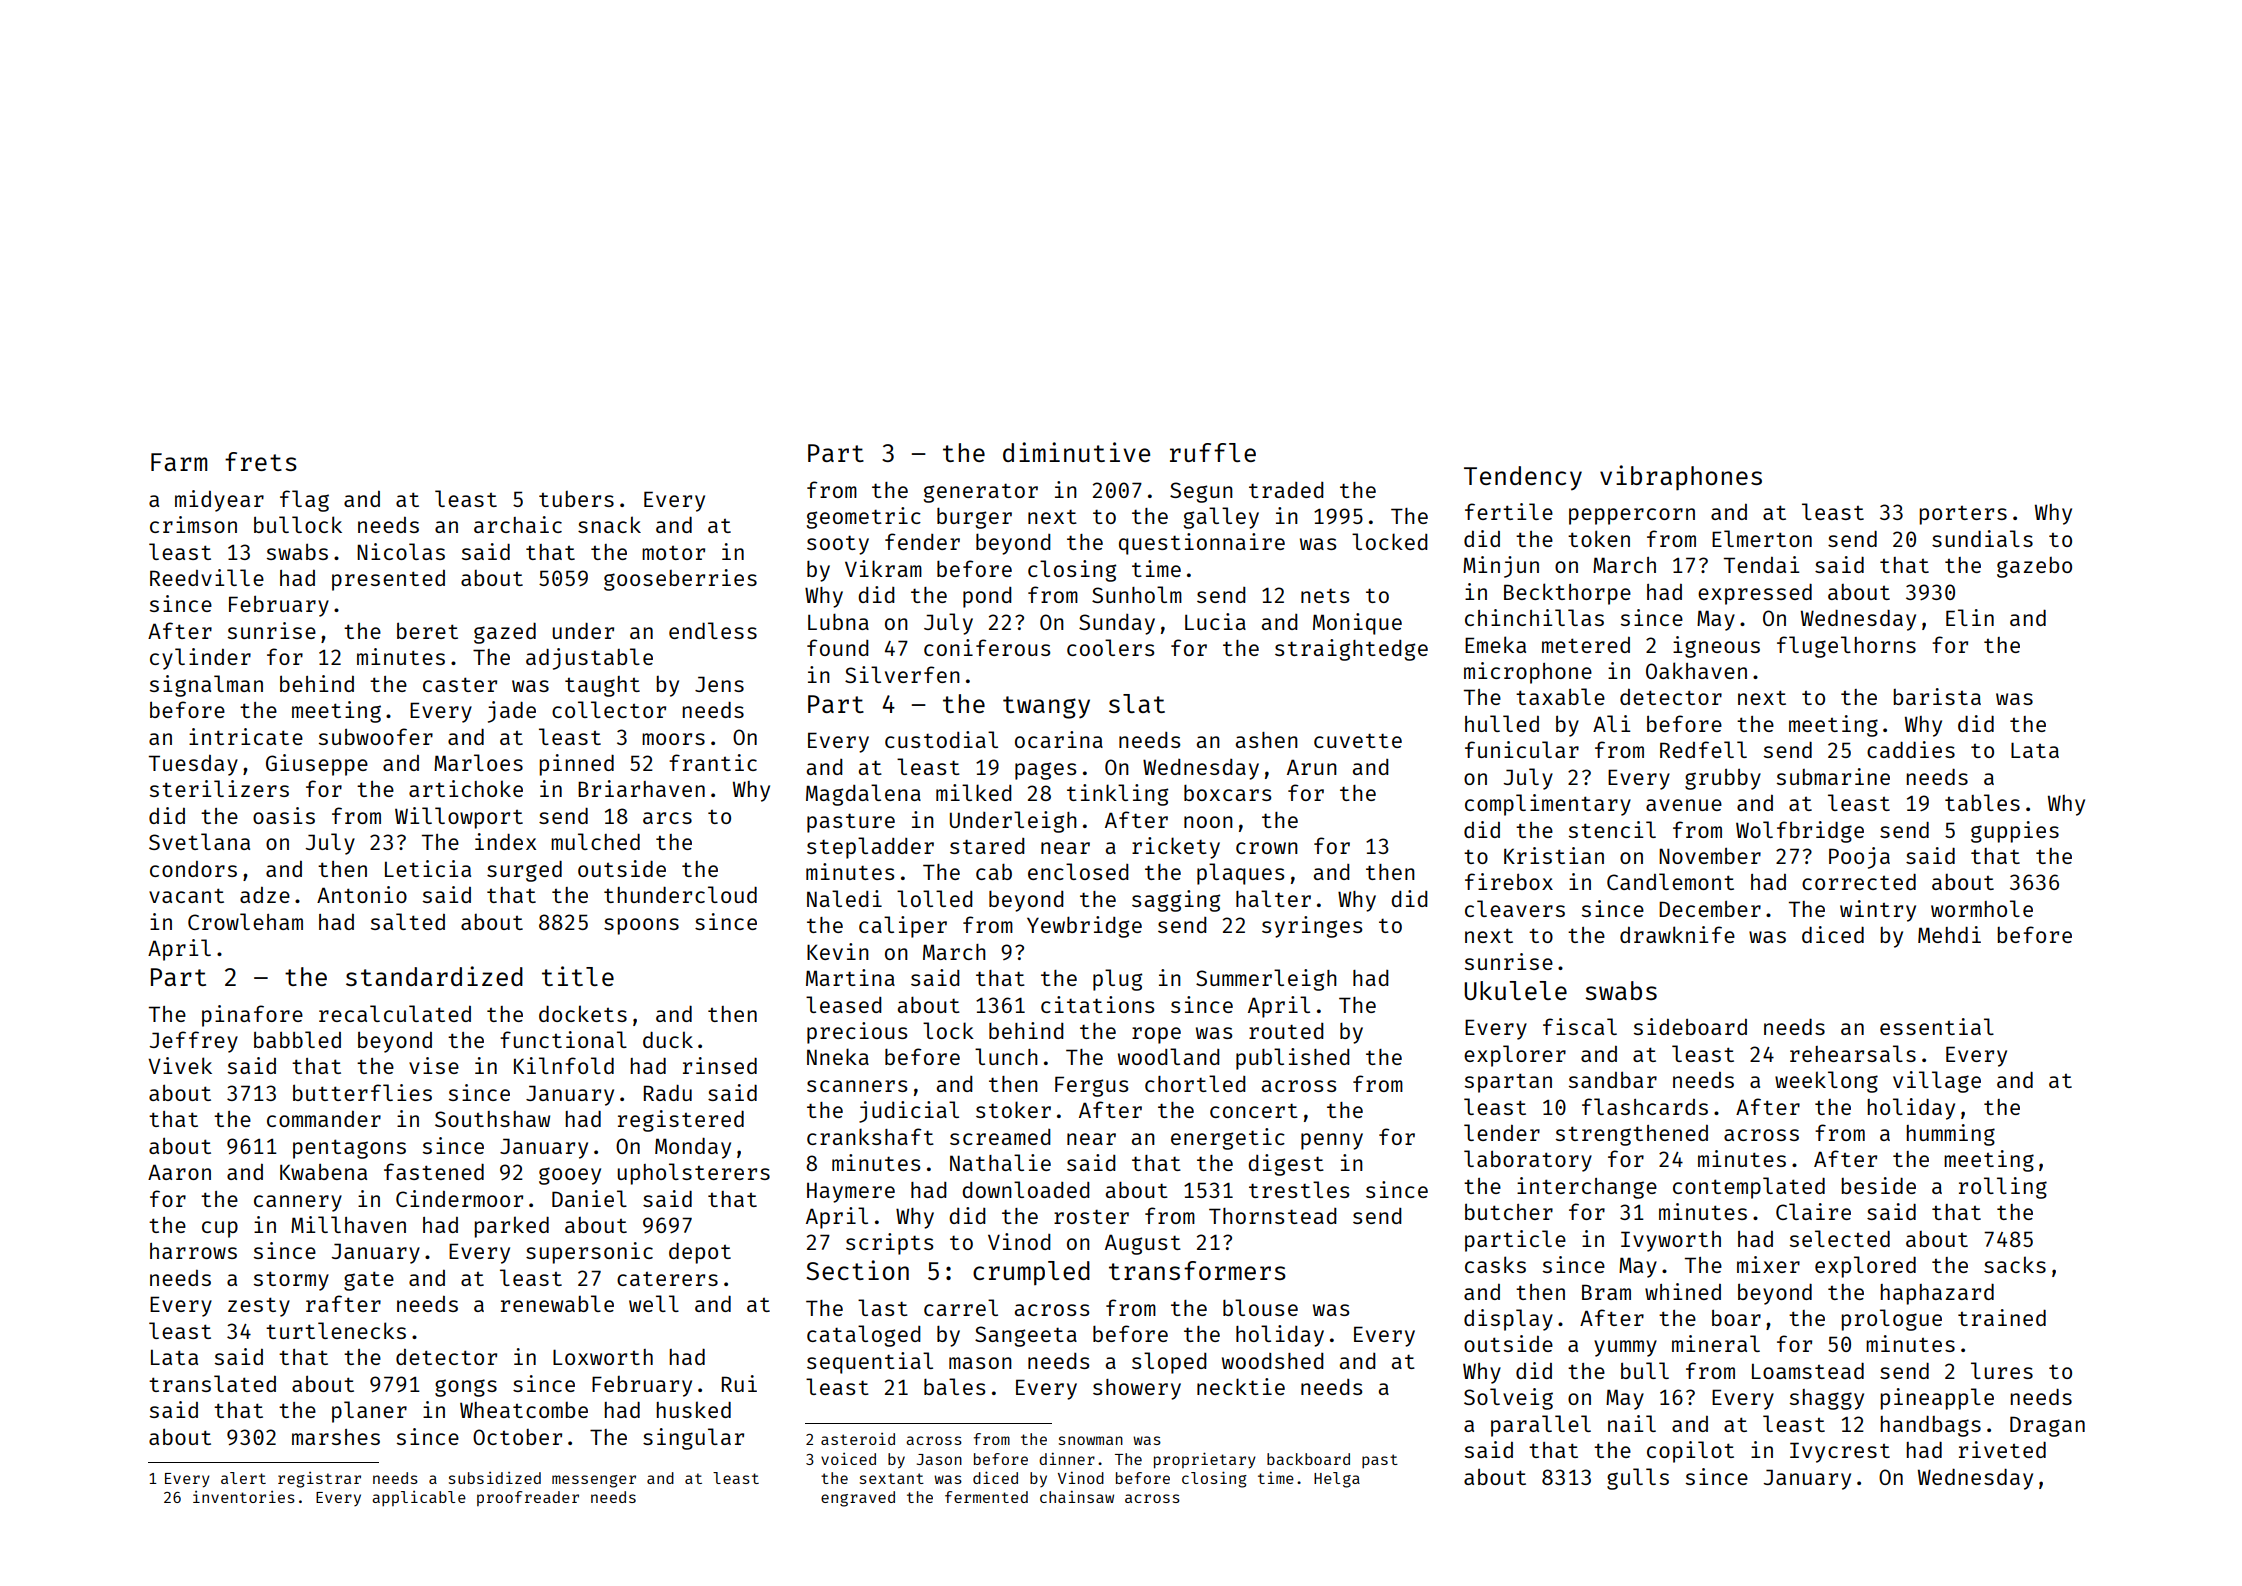 The height and width of the document is (1586, 2242). Describe the element at coordinates (528, 1498) in the document. I see `proofreader` at that location.
